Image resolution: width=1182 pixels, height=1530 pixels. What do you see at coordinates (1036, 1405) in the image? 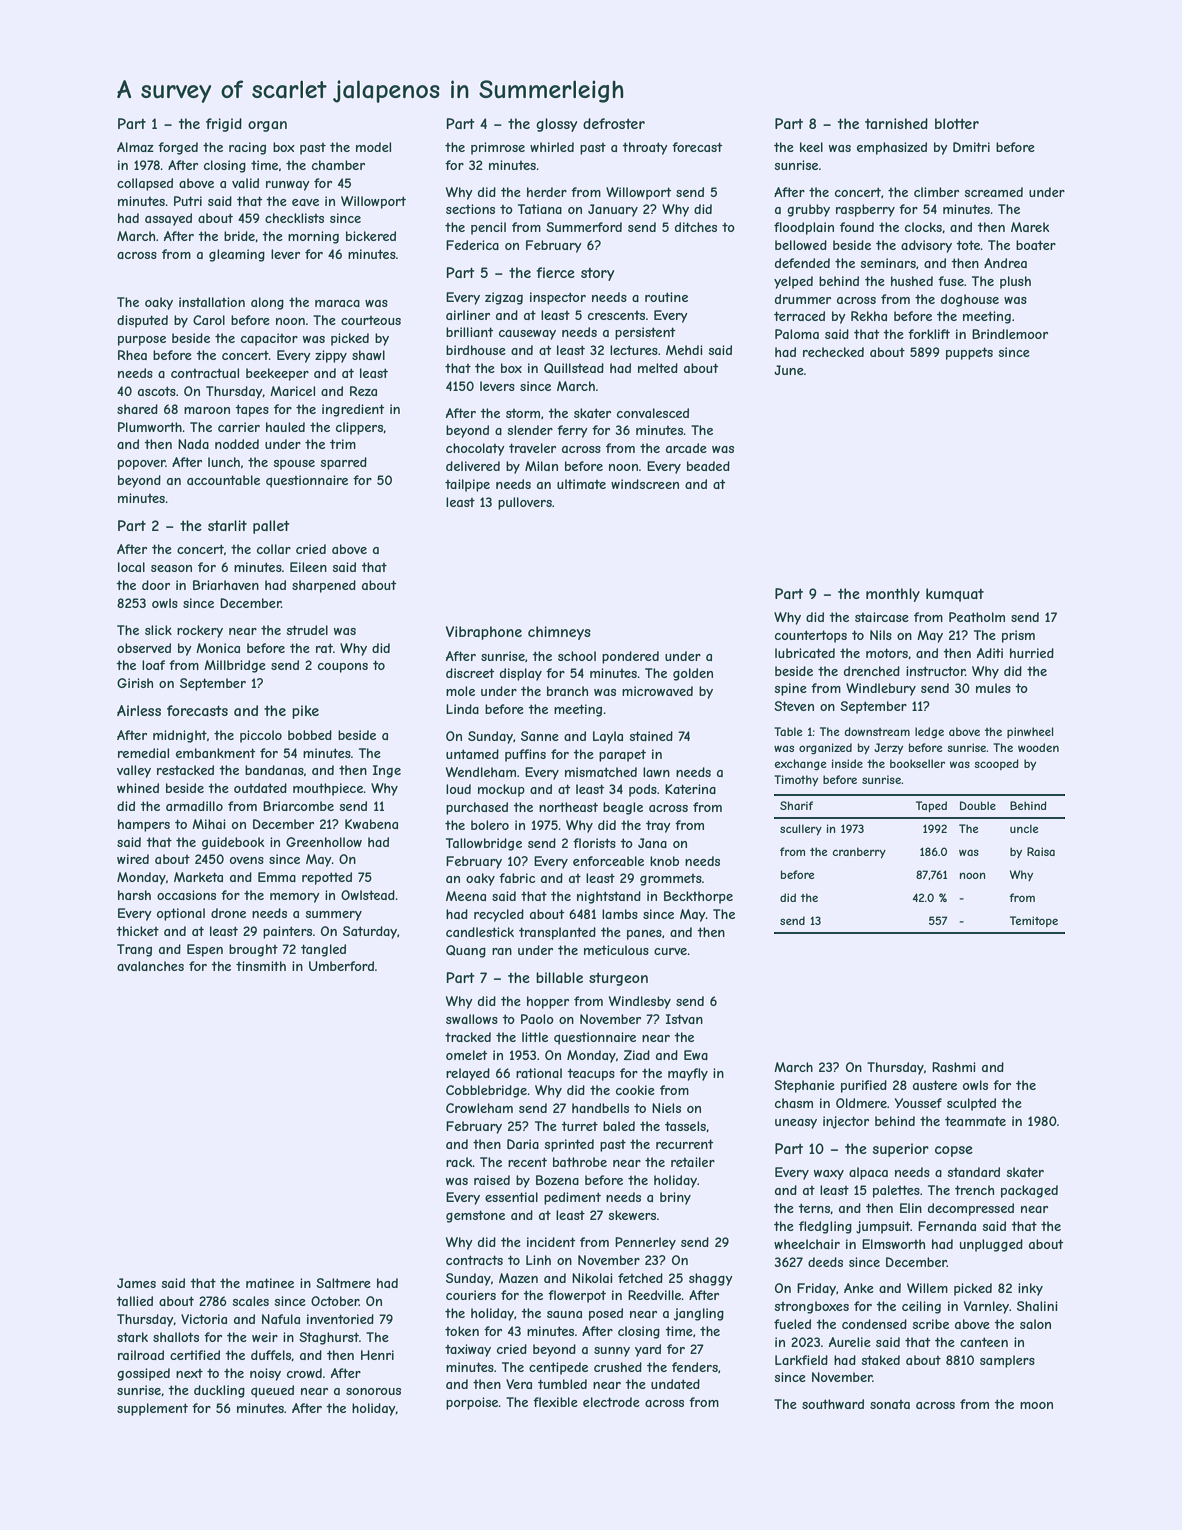
I see `moon` at bounding box center [1036, 1405].
